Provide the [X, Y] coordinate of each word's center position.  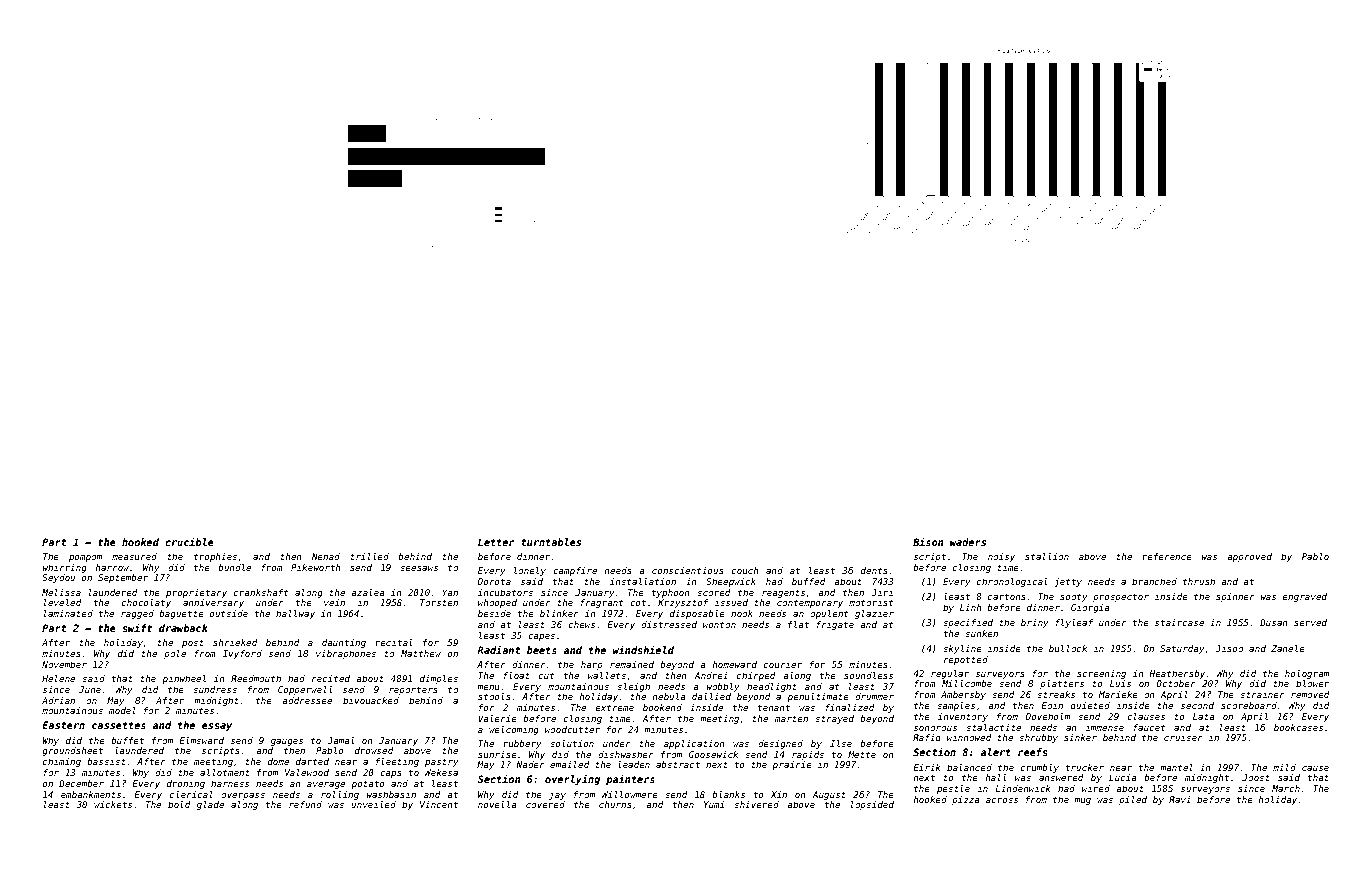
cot [638, 603]
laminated [68, 613]
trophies [215, 557]
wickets [113, 804]
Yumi [714, 804]
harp [592, 665]
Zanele [1288, 648]
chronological [1012, 582]
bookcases [1298, 727]
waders [968, 542]
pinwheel [184, 679]
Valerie [497, 718]
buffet [127, 740]
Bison [928, 541]
